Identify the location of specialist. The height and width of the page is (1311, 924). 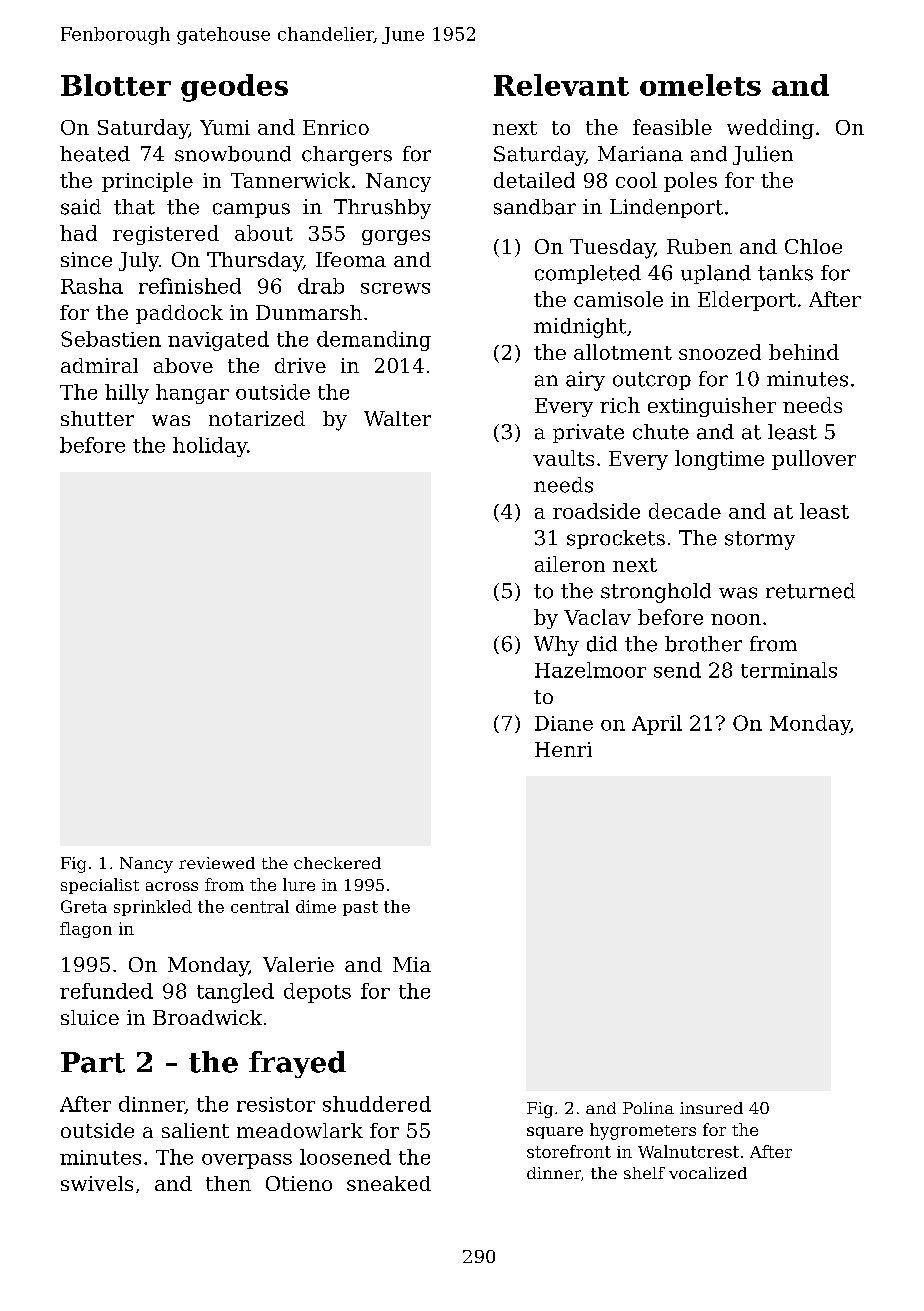
(100, 886).
